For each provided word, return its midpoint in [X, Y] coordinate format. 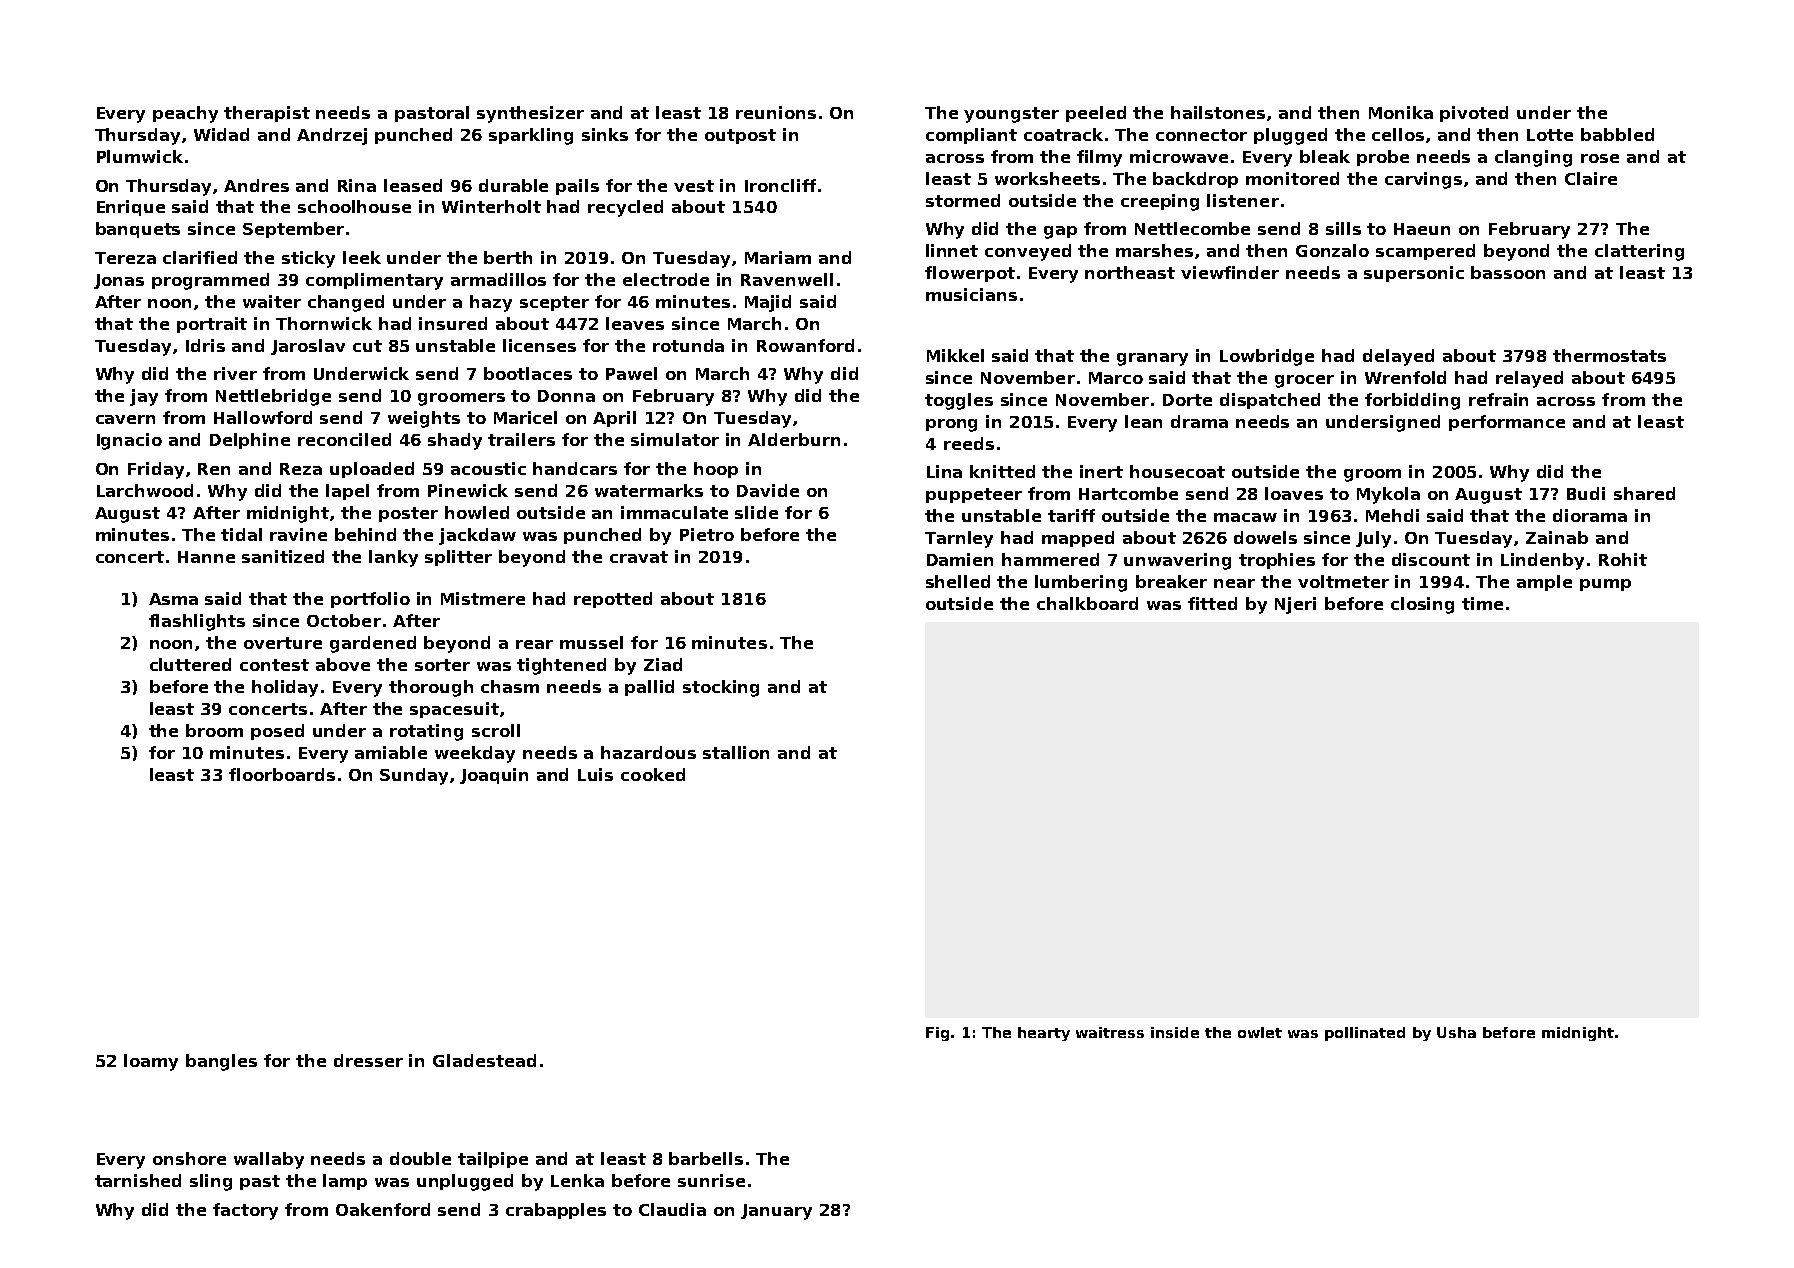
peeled [1096, 114]
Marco [1116, 378]
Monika [1401, 112]
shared [1644, 493]
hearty [1044, 1034]
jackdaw [477, 536]
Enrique [131, 208]
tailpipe [493, 1160]
